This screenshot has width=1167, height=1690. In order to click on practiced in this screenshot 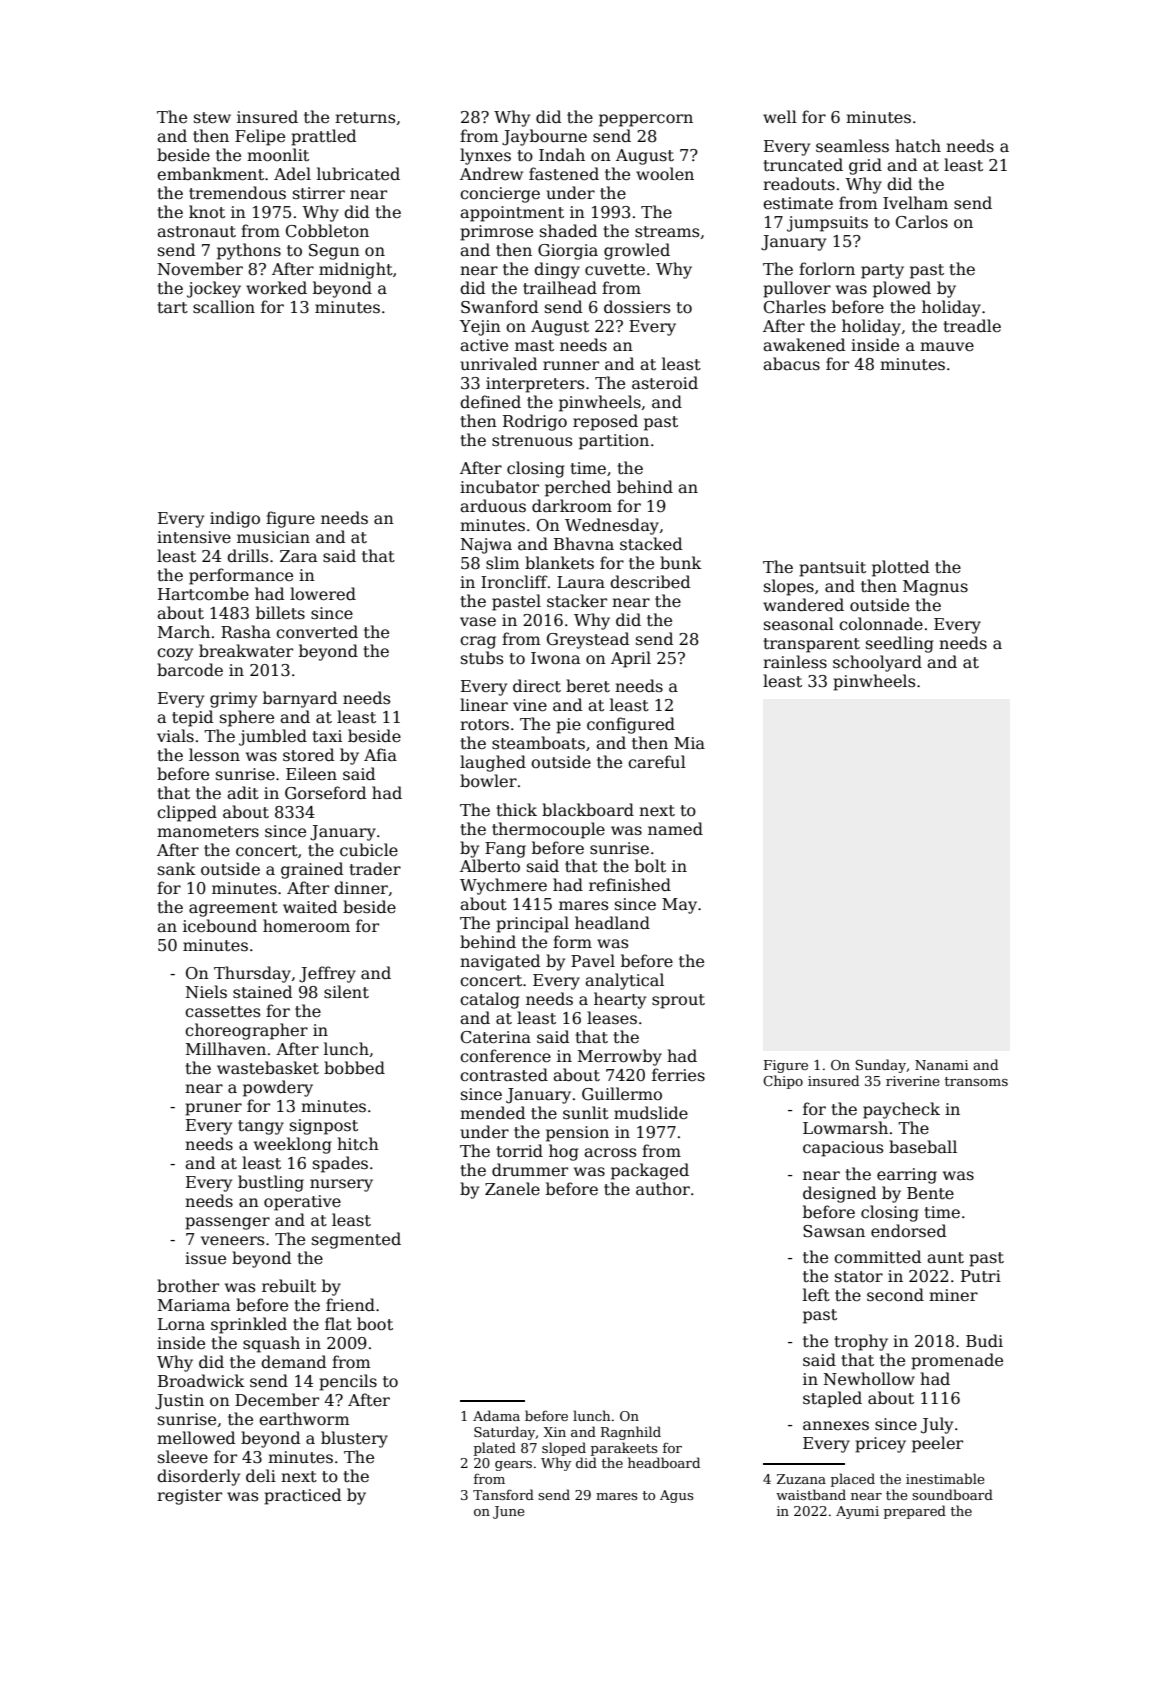, I will do `click(302, 1496)`.
